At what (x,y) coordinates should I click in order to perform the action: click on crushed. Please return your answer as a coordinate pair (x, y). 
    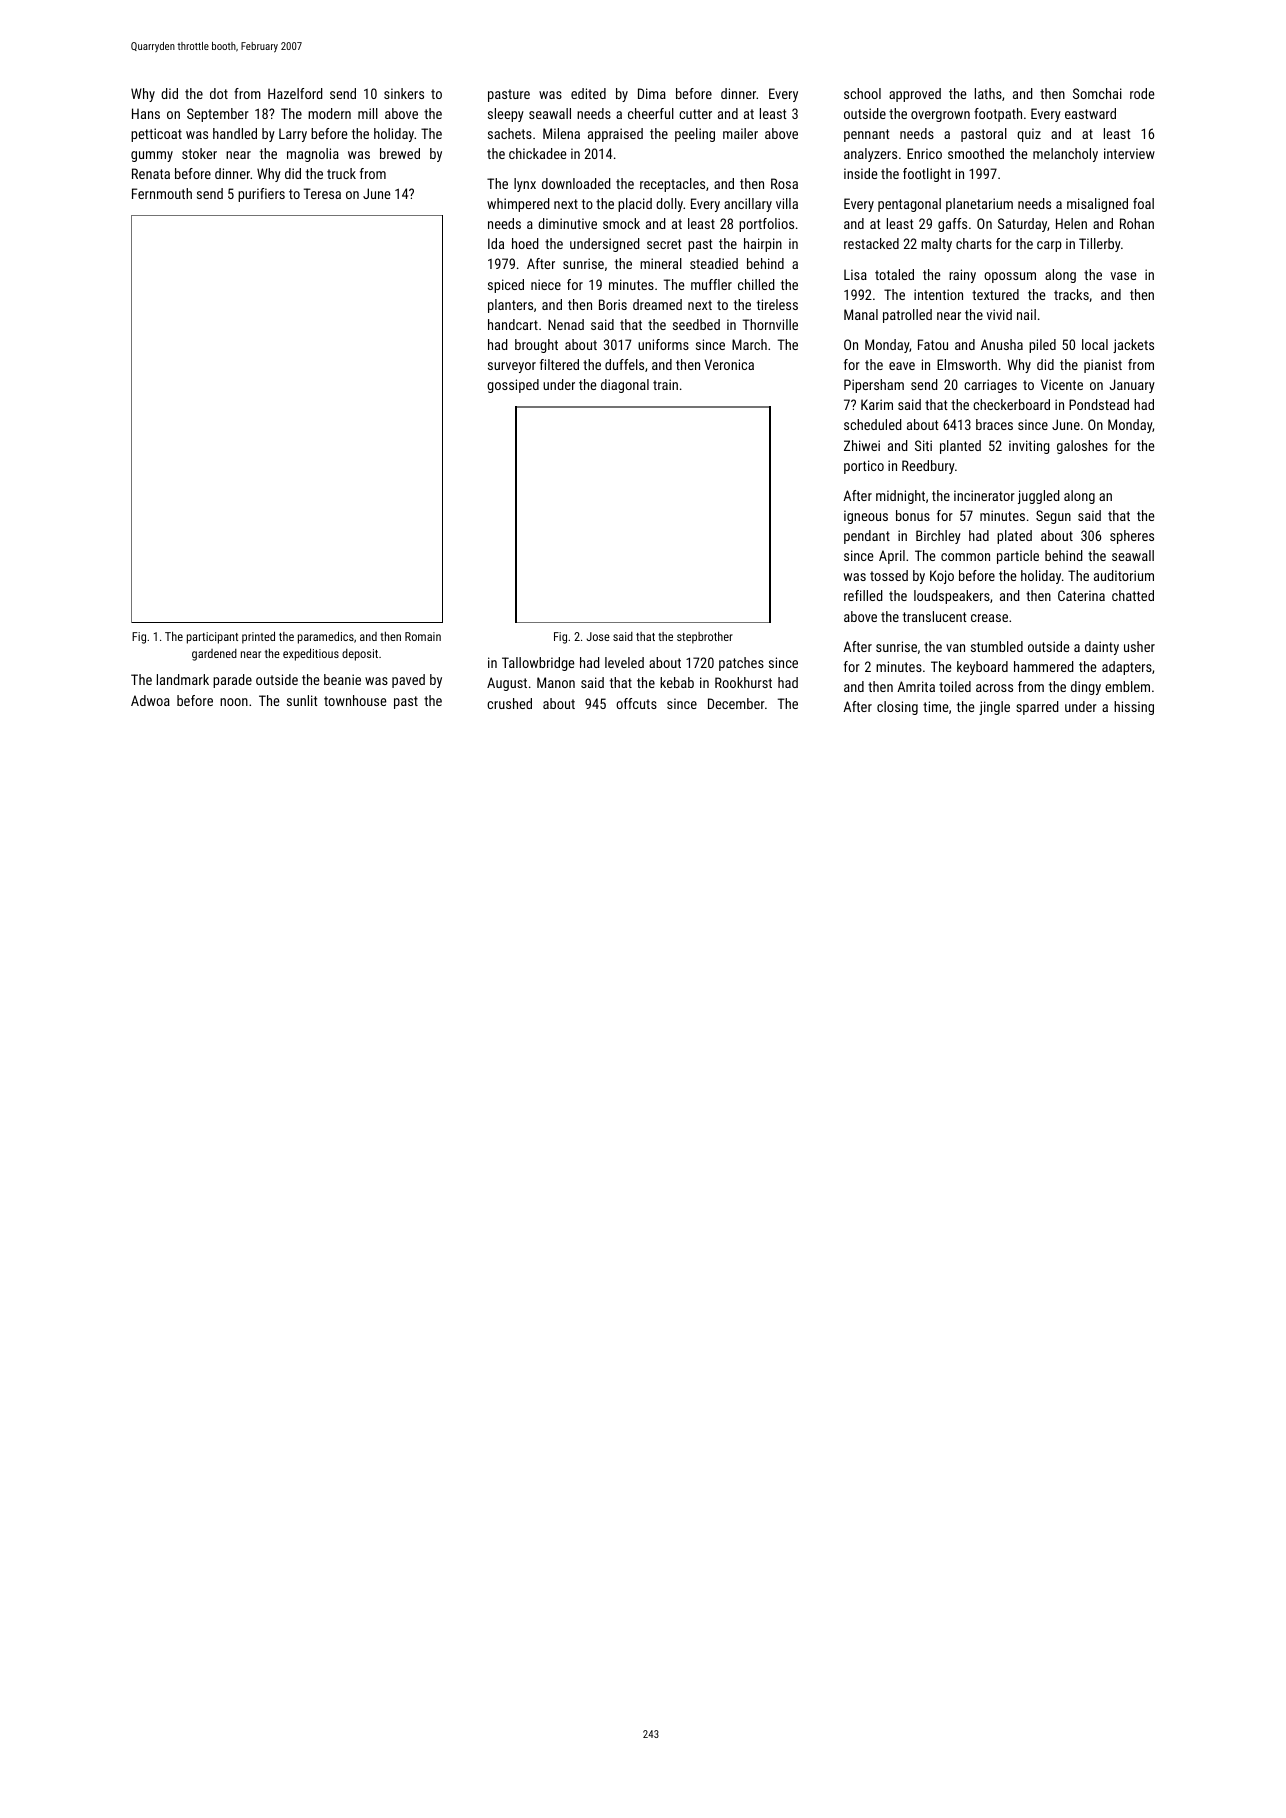
    Looking at the image, I should click on (509, 703).
